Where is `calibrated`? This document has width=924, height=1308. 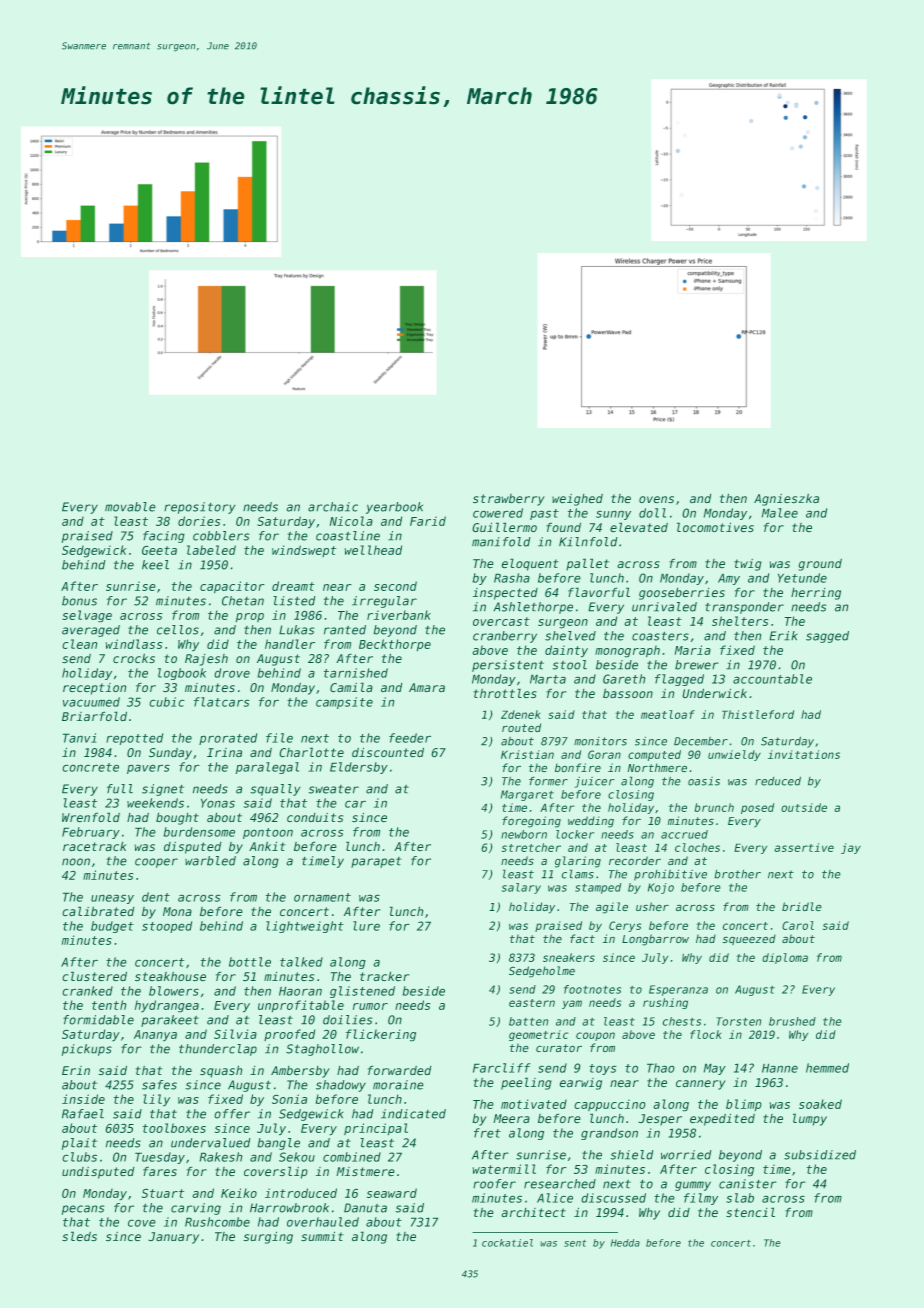
calibrated is located at coordinates (98, 911).
